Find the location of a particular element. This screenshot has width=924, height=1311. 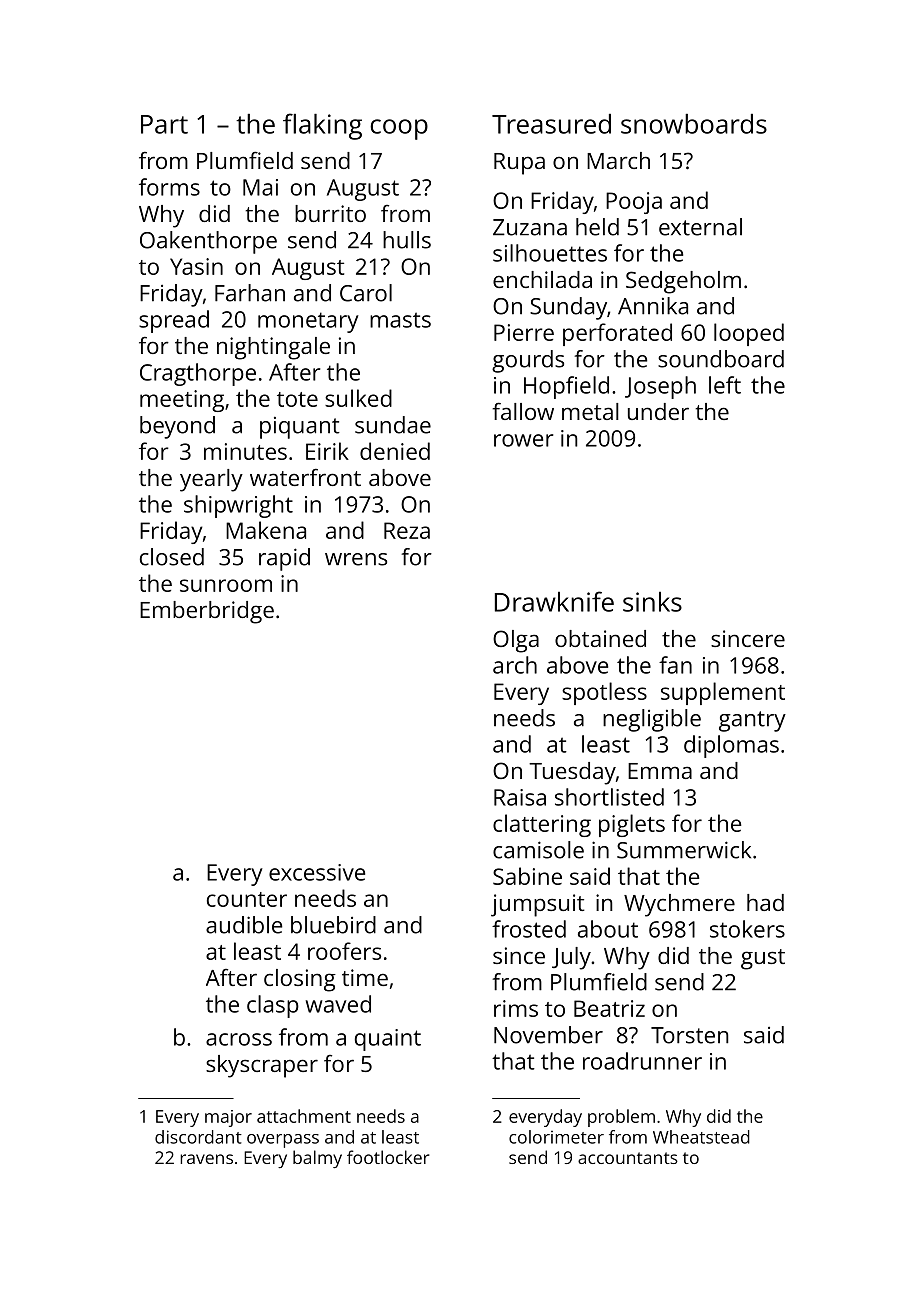

snowboards is located at coordinates (694, 124).
